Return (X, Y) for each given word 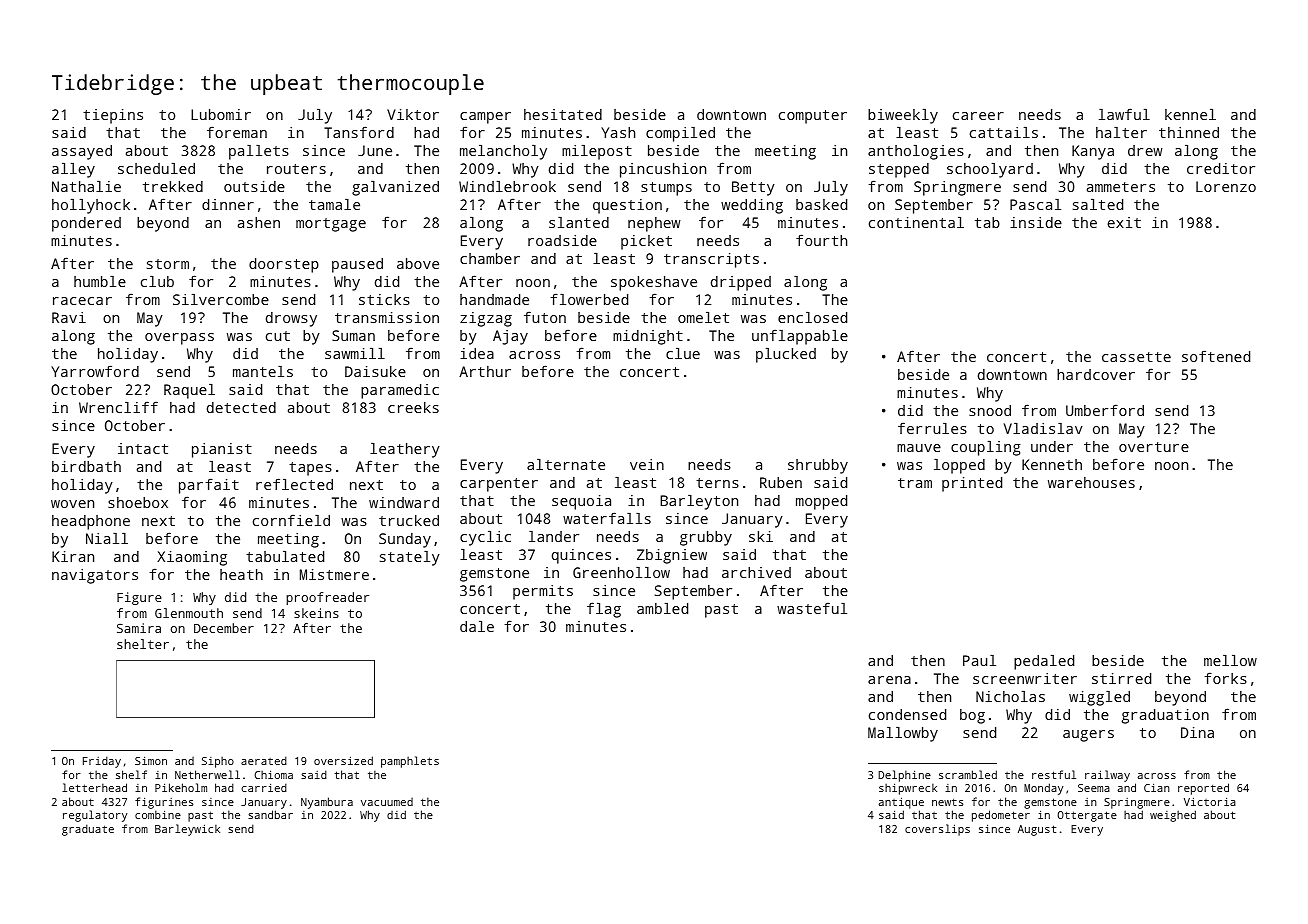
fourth (821, 240)
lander (554, 536)
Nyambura (327, 803)
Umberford (1105, 410)
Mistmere (334, 574)
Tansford (359, 132)
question (627, 206)
